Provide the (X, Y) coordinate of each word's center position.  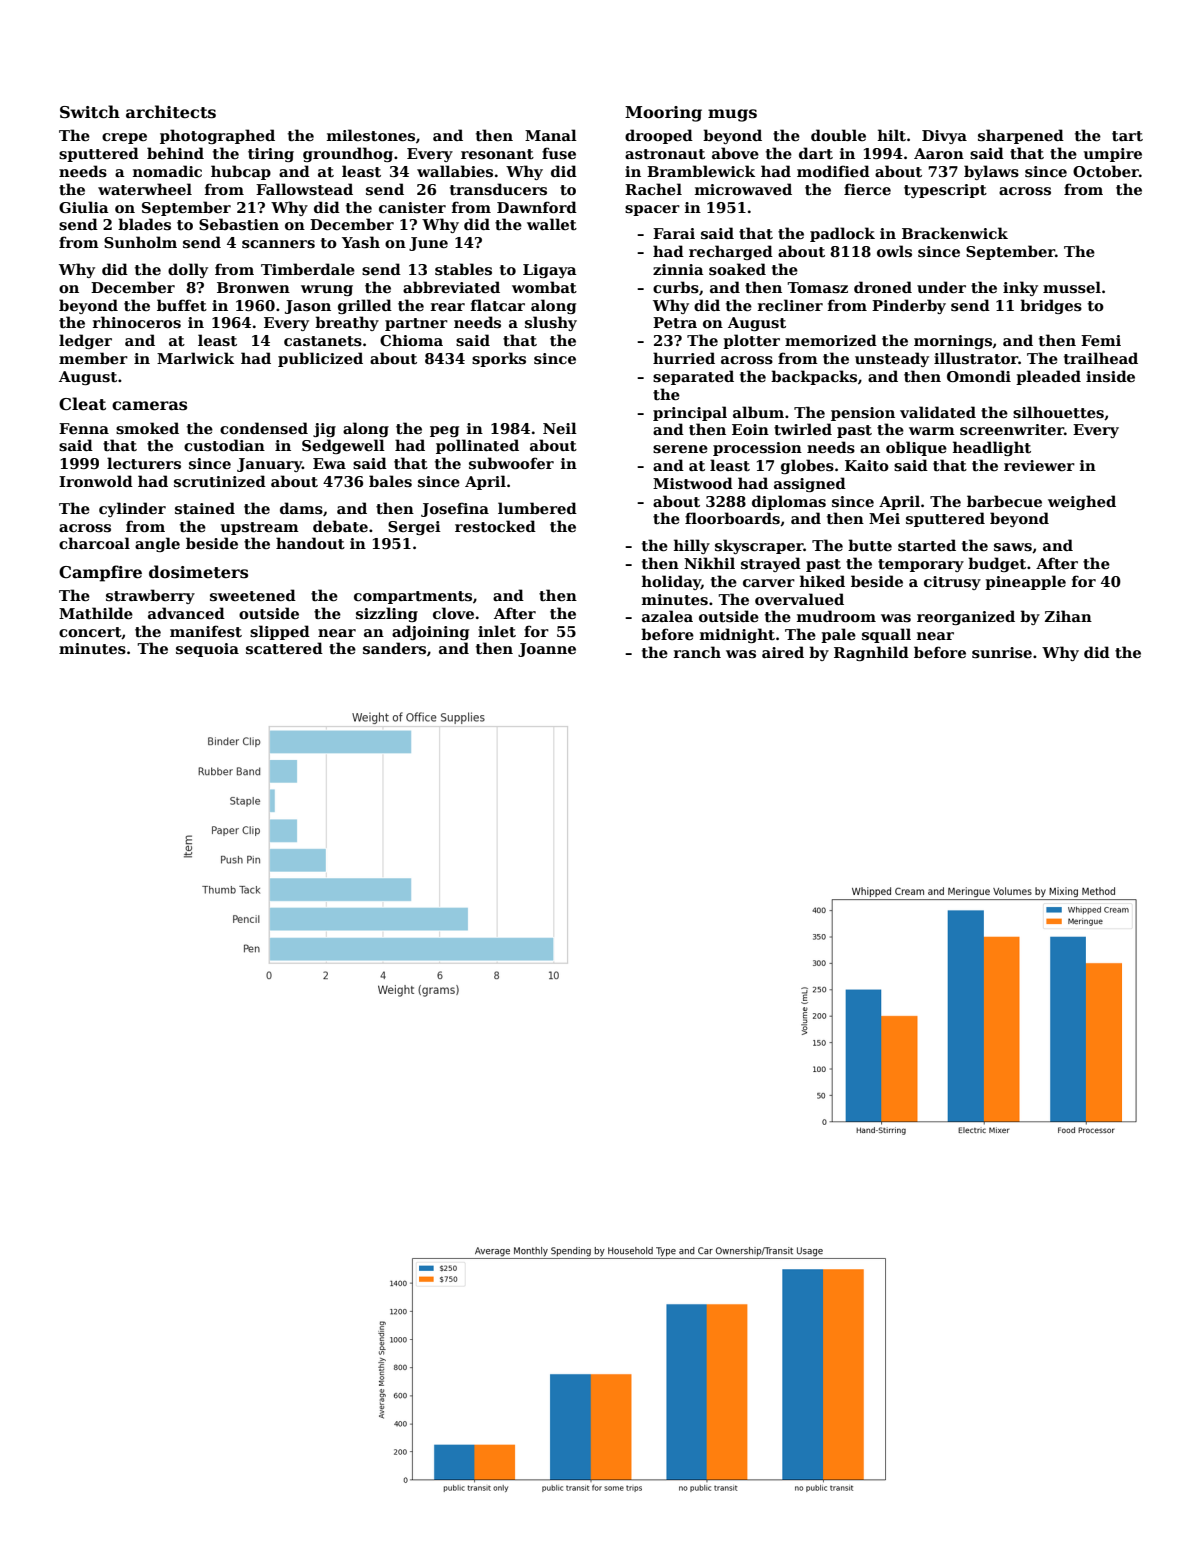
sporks (499, 359)
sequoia (207, 650)
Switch (90, 112)
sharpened (1021, 136)
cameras (149, 406)
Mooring (663, 114)
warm (932, 431)
